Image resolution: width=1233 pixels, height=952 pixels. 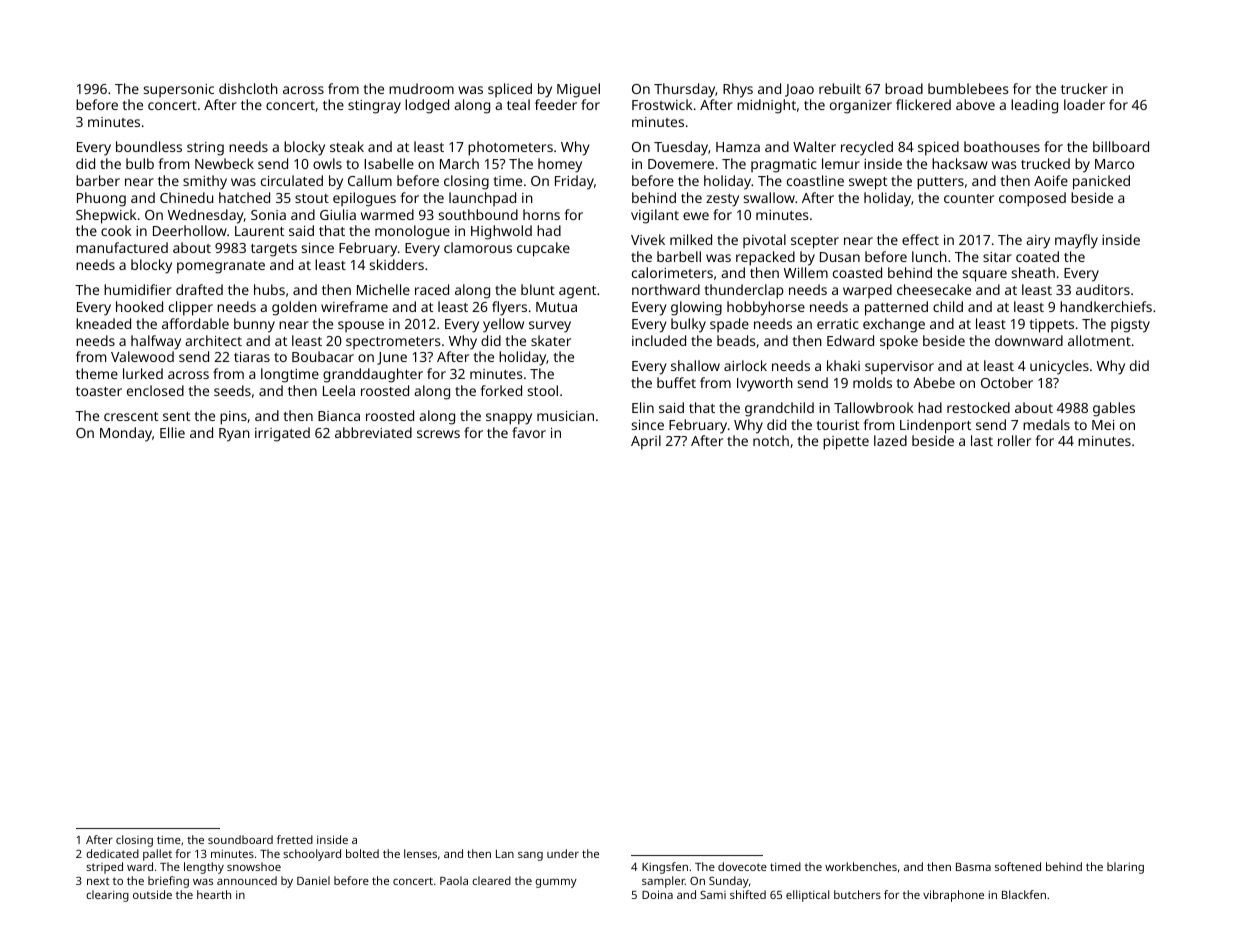 I want to click on notch, so click(x=771, y=440).
